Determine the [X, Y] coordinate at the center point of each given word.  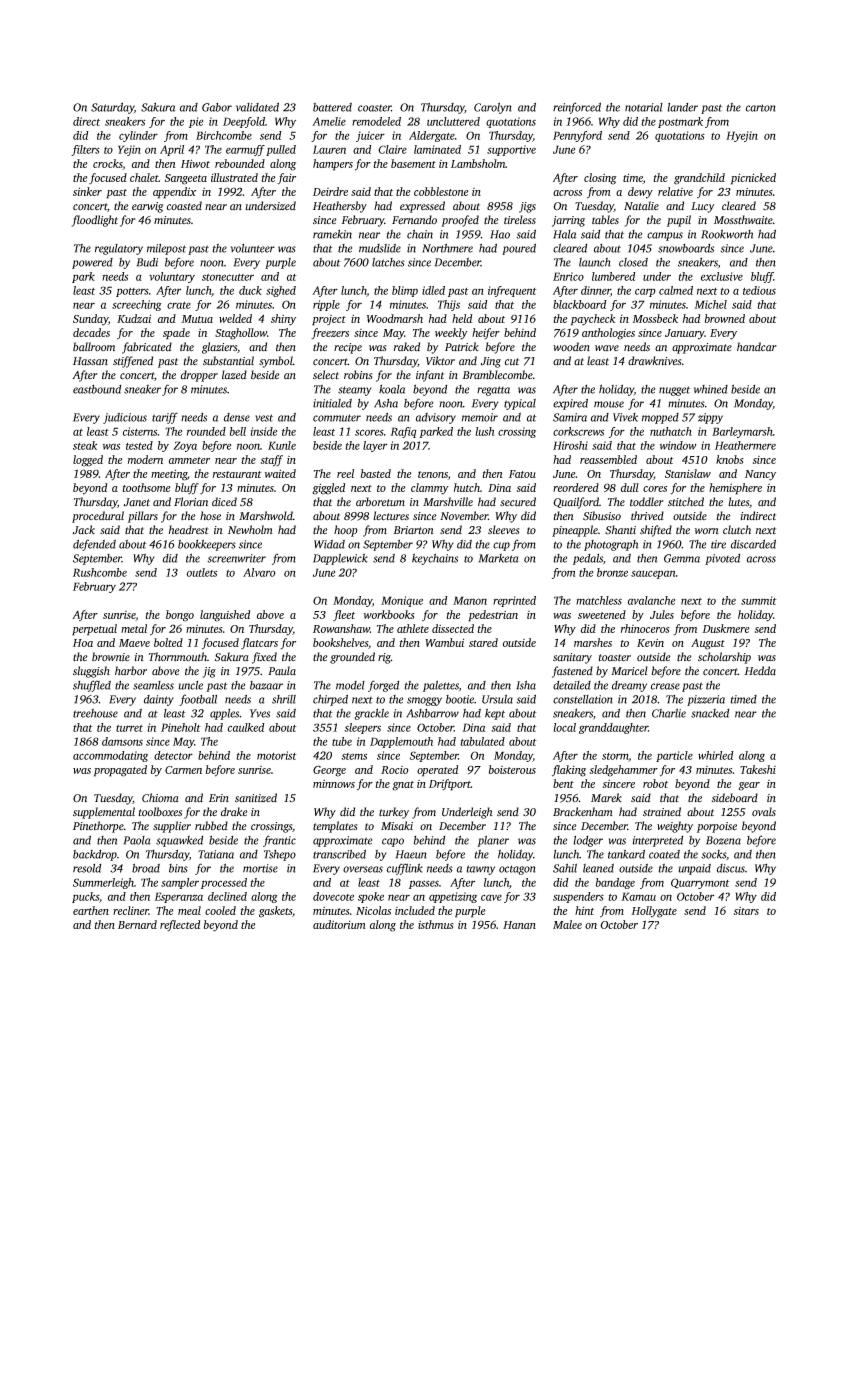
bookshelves [340, 642]
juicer [370, 136]
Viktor [440, 361]
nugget [674, 391]
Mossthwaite [743, 220]
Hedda [760, 671]
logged [88, 461]
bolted [168, 642]
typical [520, 404]
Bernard [137, 924]
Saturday [112, 108]
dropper [199, 376]
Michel [710, 304]
